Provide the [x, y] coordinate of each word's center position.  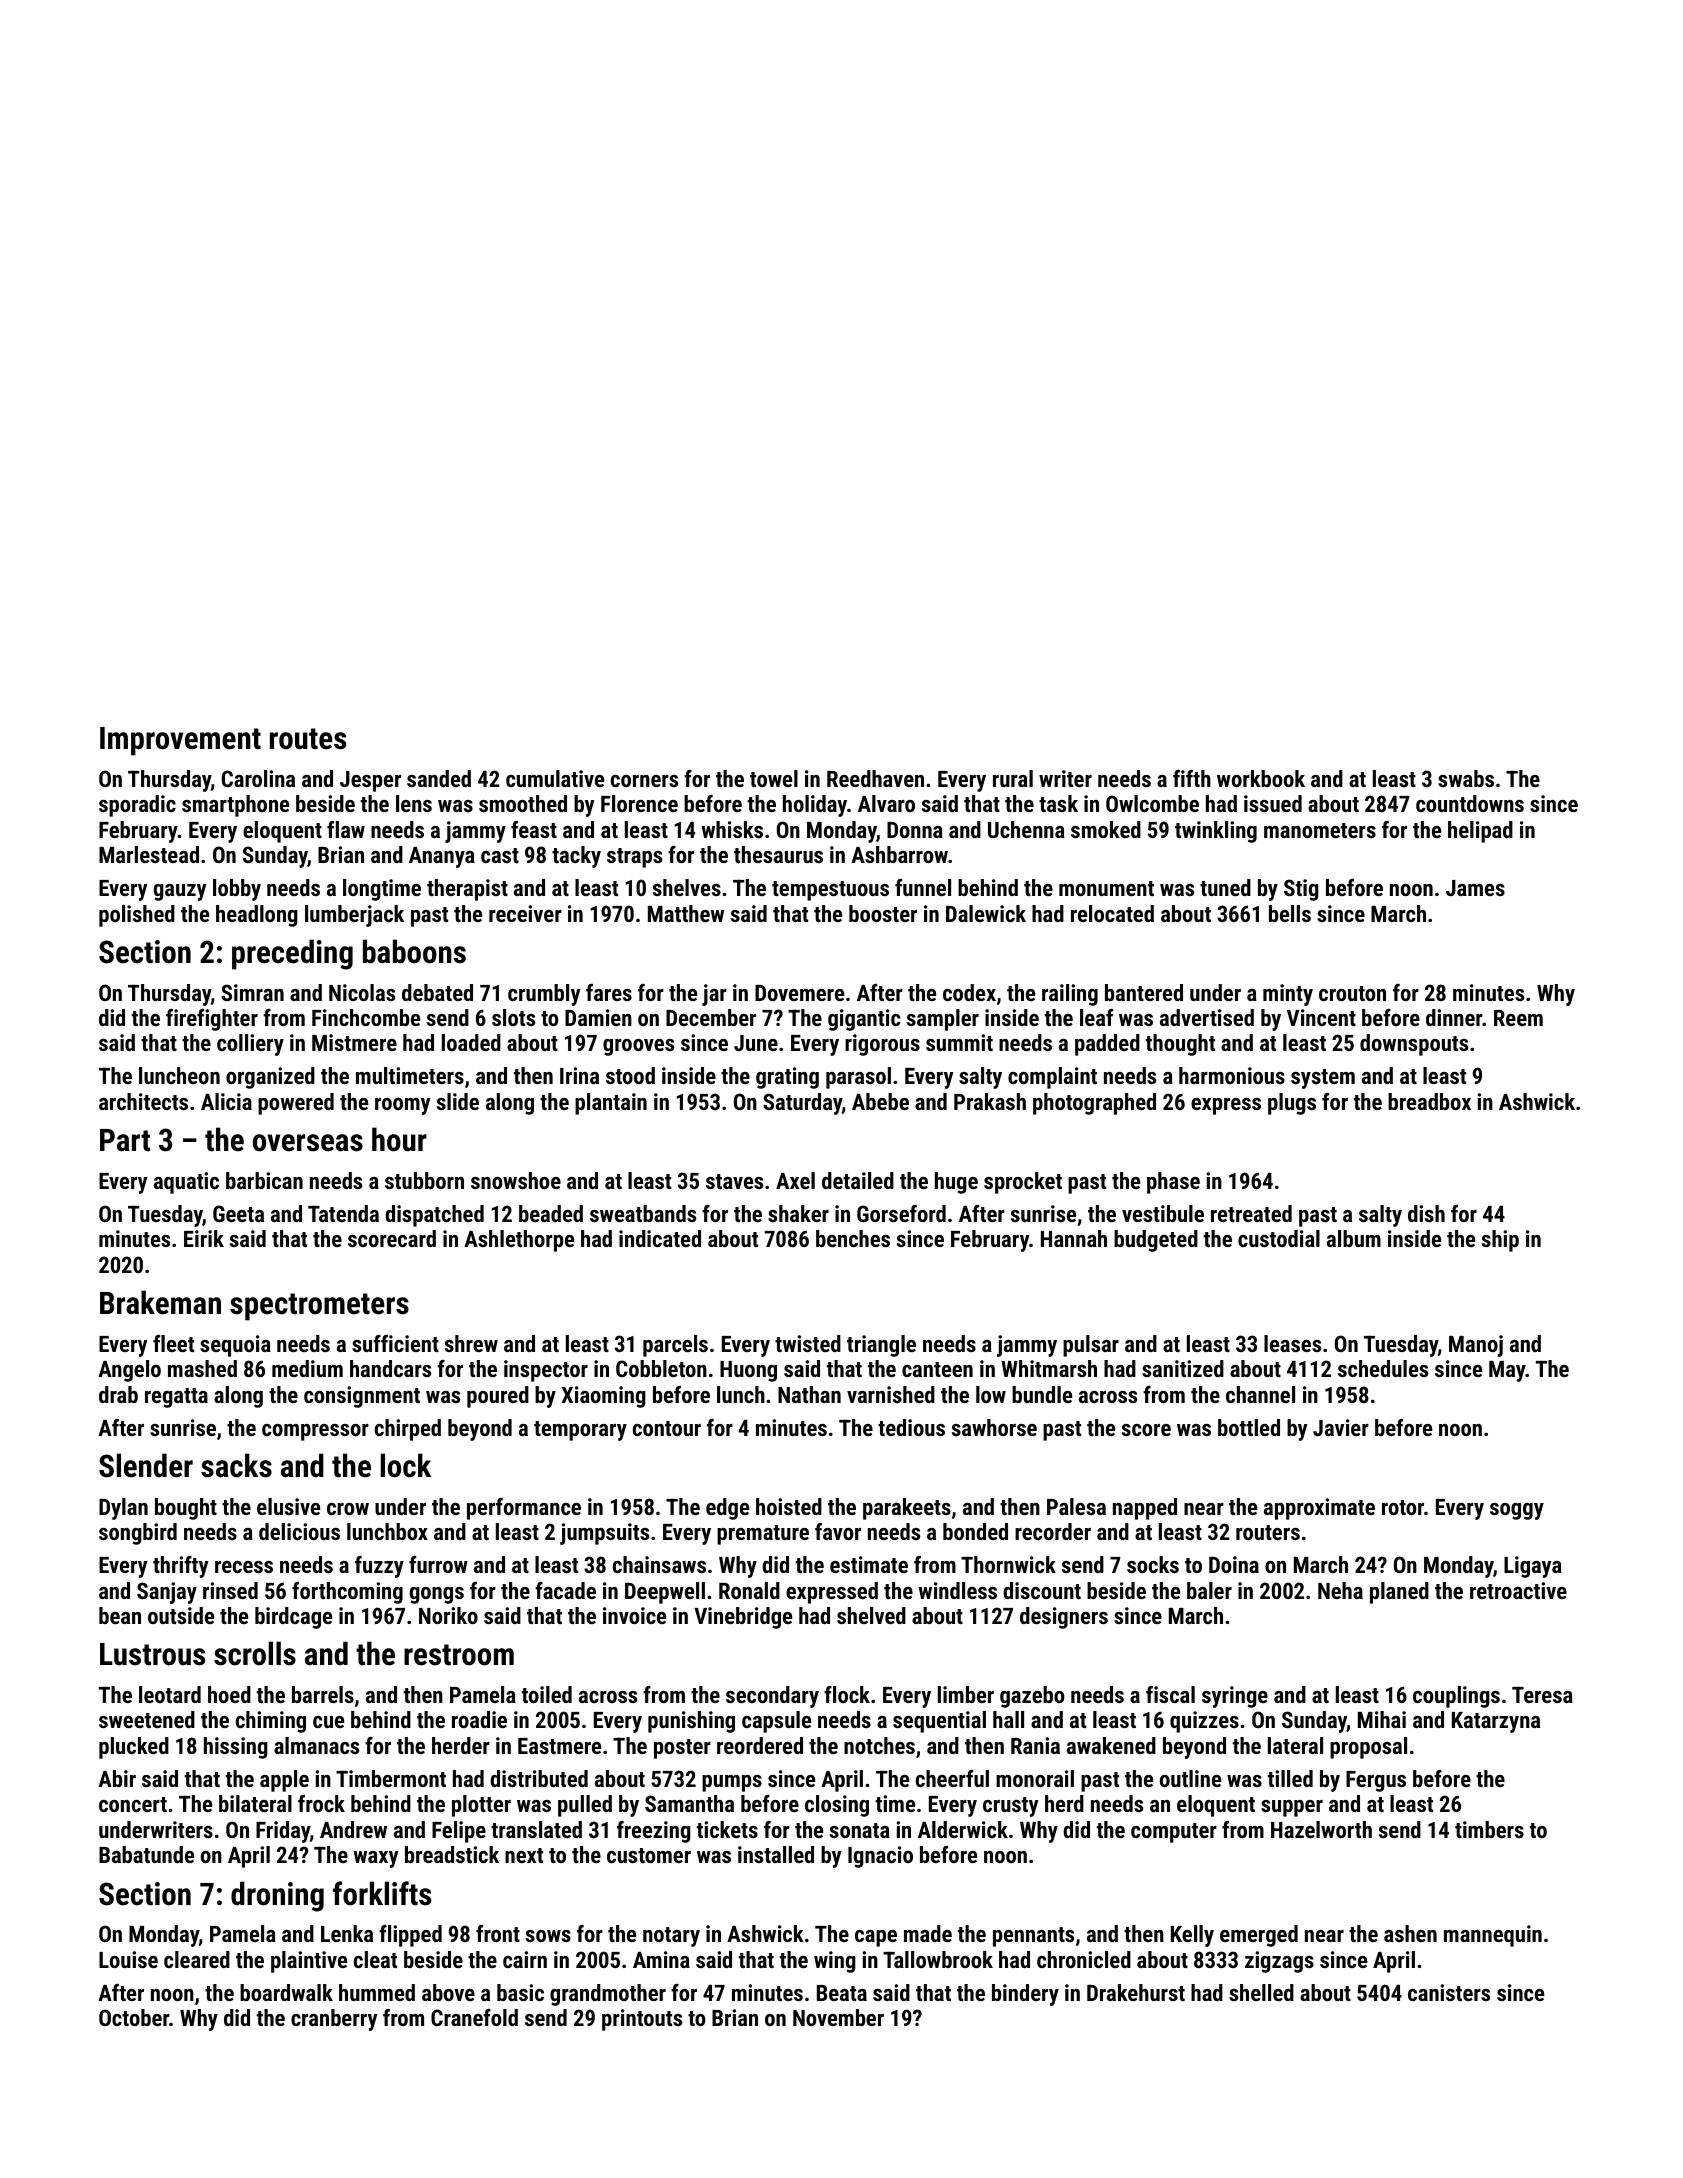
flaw [346, 829]
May [1507, 1371]
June [756, 1043]
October [134, 2017]
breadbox [1429, 1101]
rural [1013, 778]
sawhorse [994, 1427]
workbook [1261, 778]
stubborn [424, 1180]
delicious [299, 1531]
